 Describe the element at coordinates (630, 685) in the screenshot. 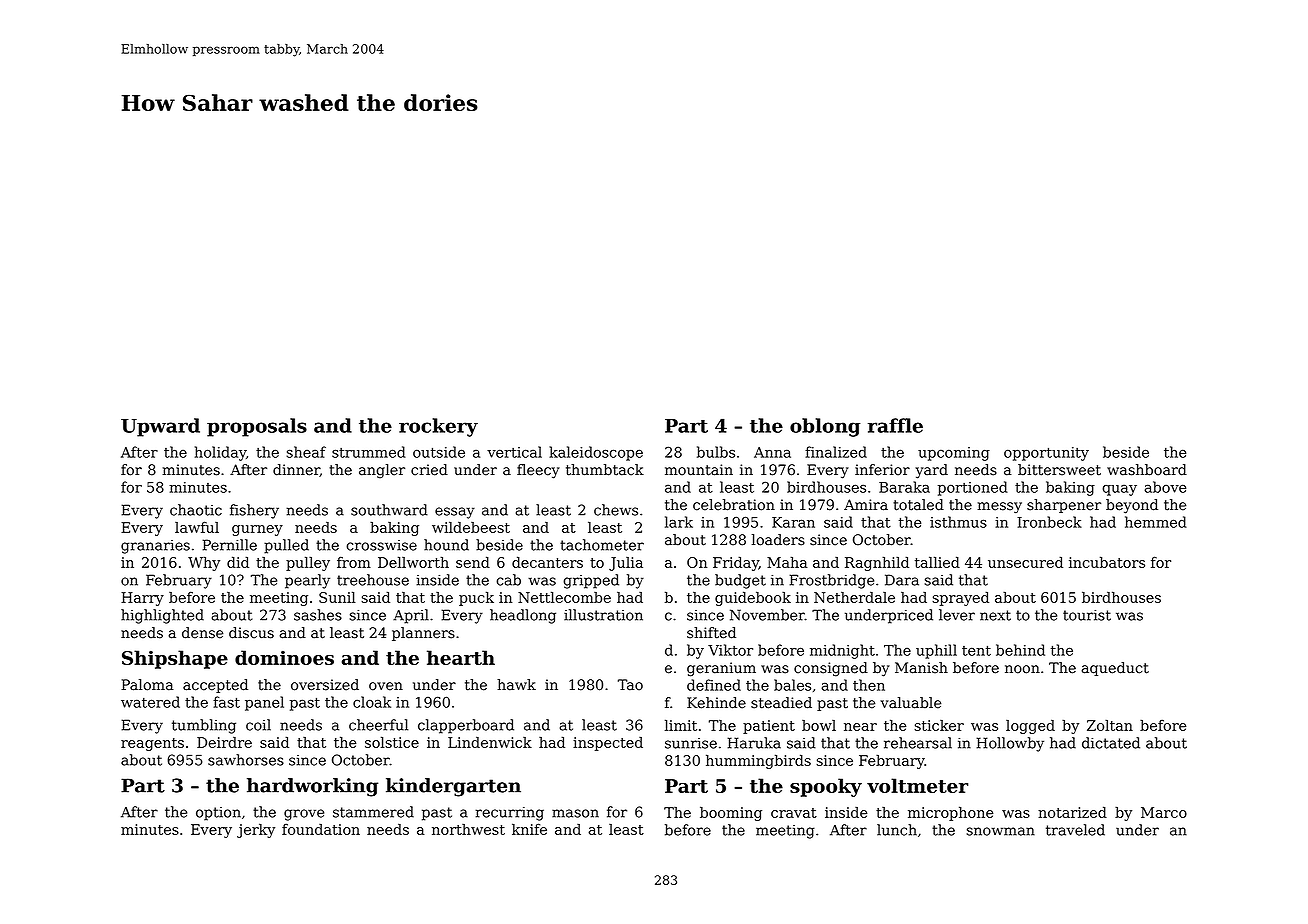

I see `Tao` at that location.
